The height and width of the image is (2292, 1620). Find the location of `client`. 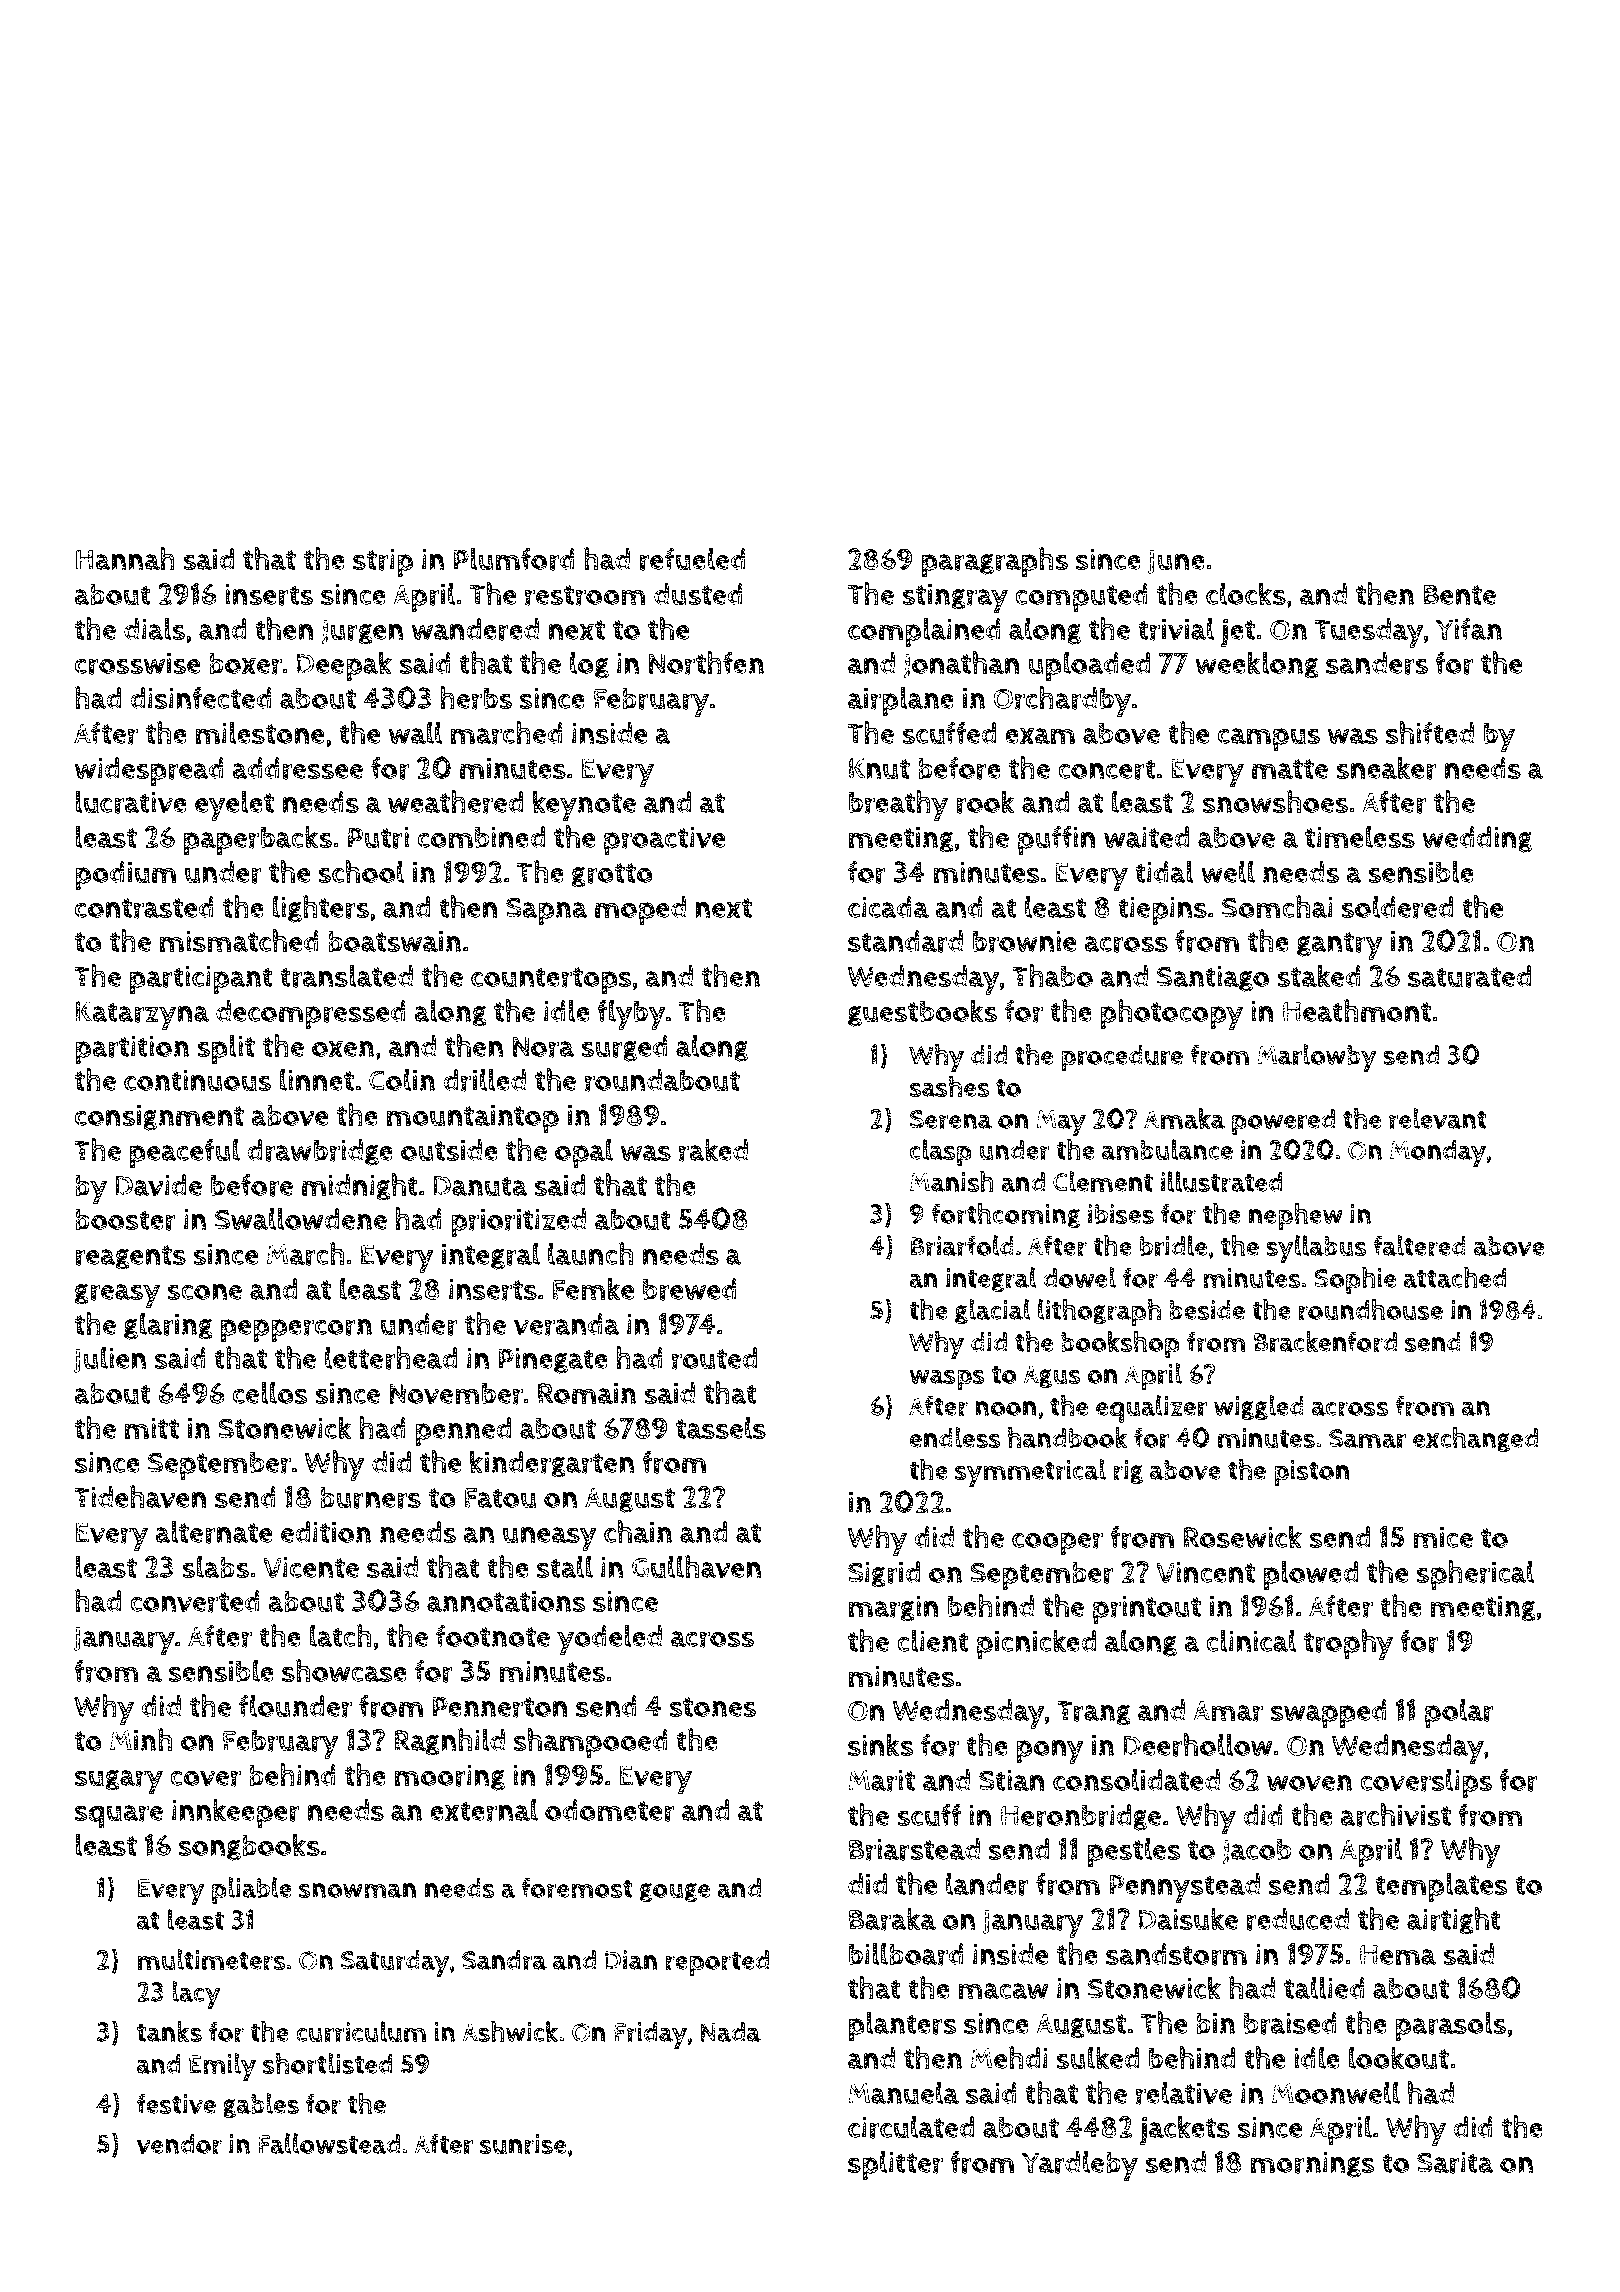

client is located at coordinates (933, 1640).
